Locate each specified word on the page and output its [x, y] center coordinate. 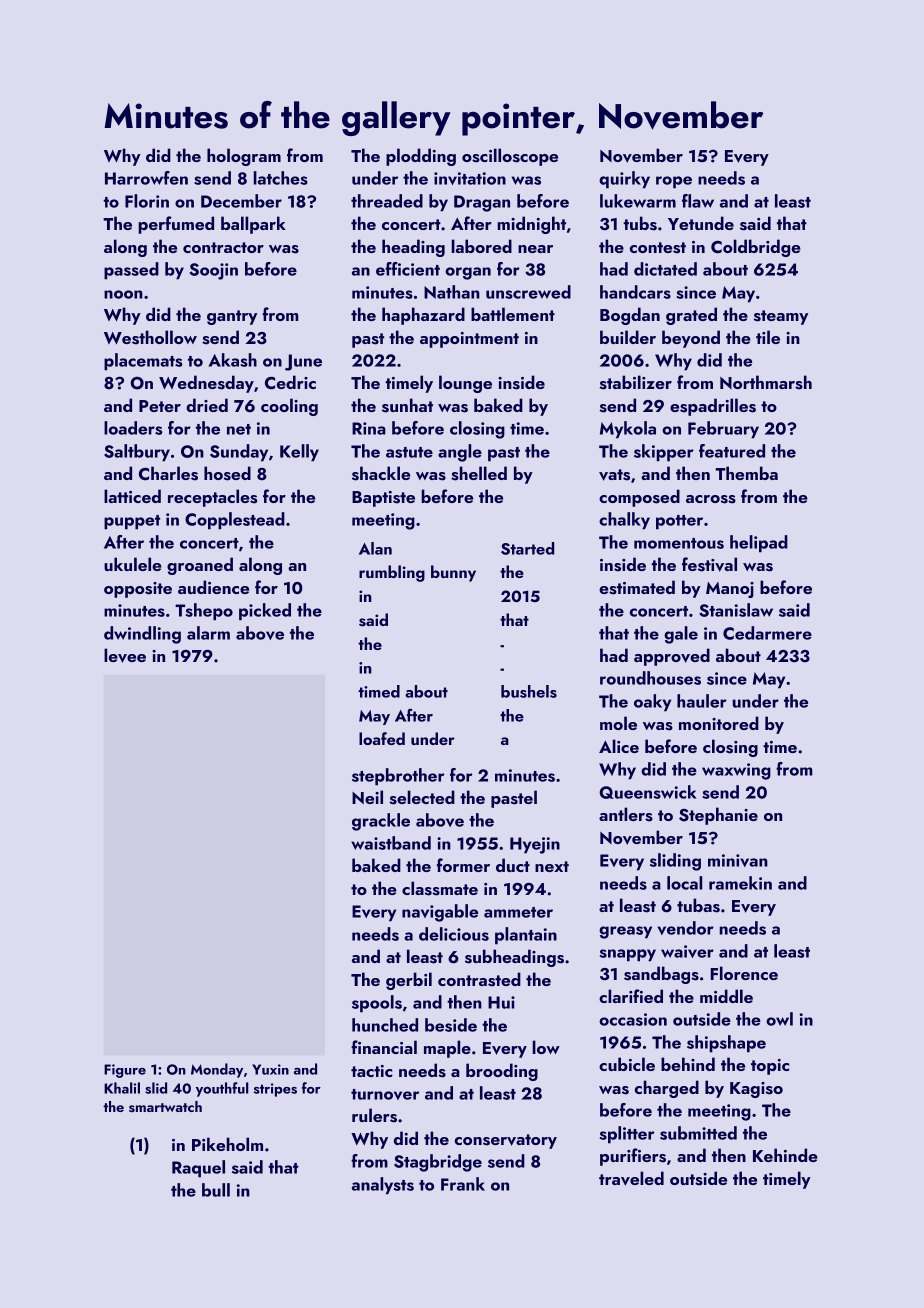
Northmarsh [766, 382]
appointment [469, 340]
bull [216, 1190]
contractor [223, 247]
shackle [381, 473]
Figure [125, 1071]
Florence [744, 973]
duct [513, 865]
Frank [463, 1184]
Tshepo [204, 612]
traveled [631, 1178]
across [711, 499]
